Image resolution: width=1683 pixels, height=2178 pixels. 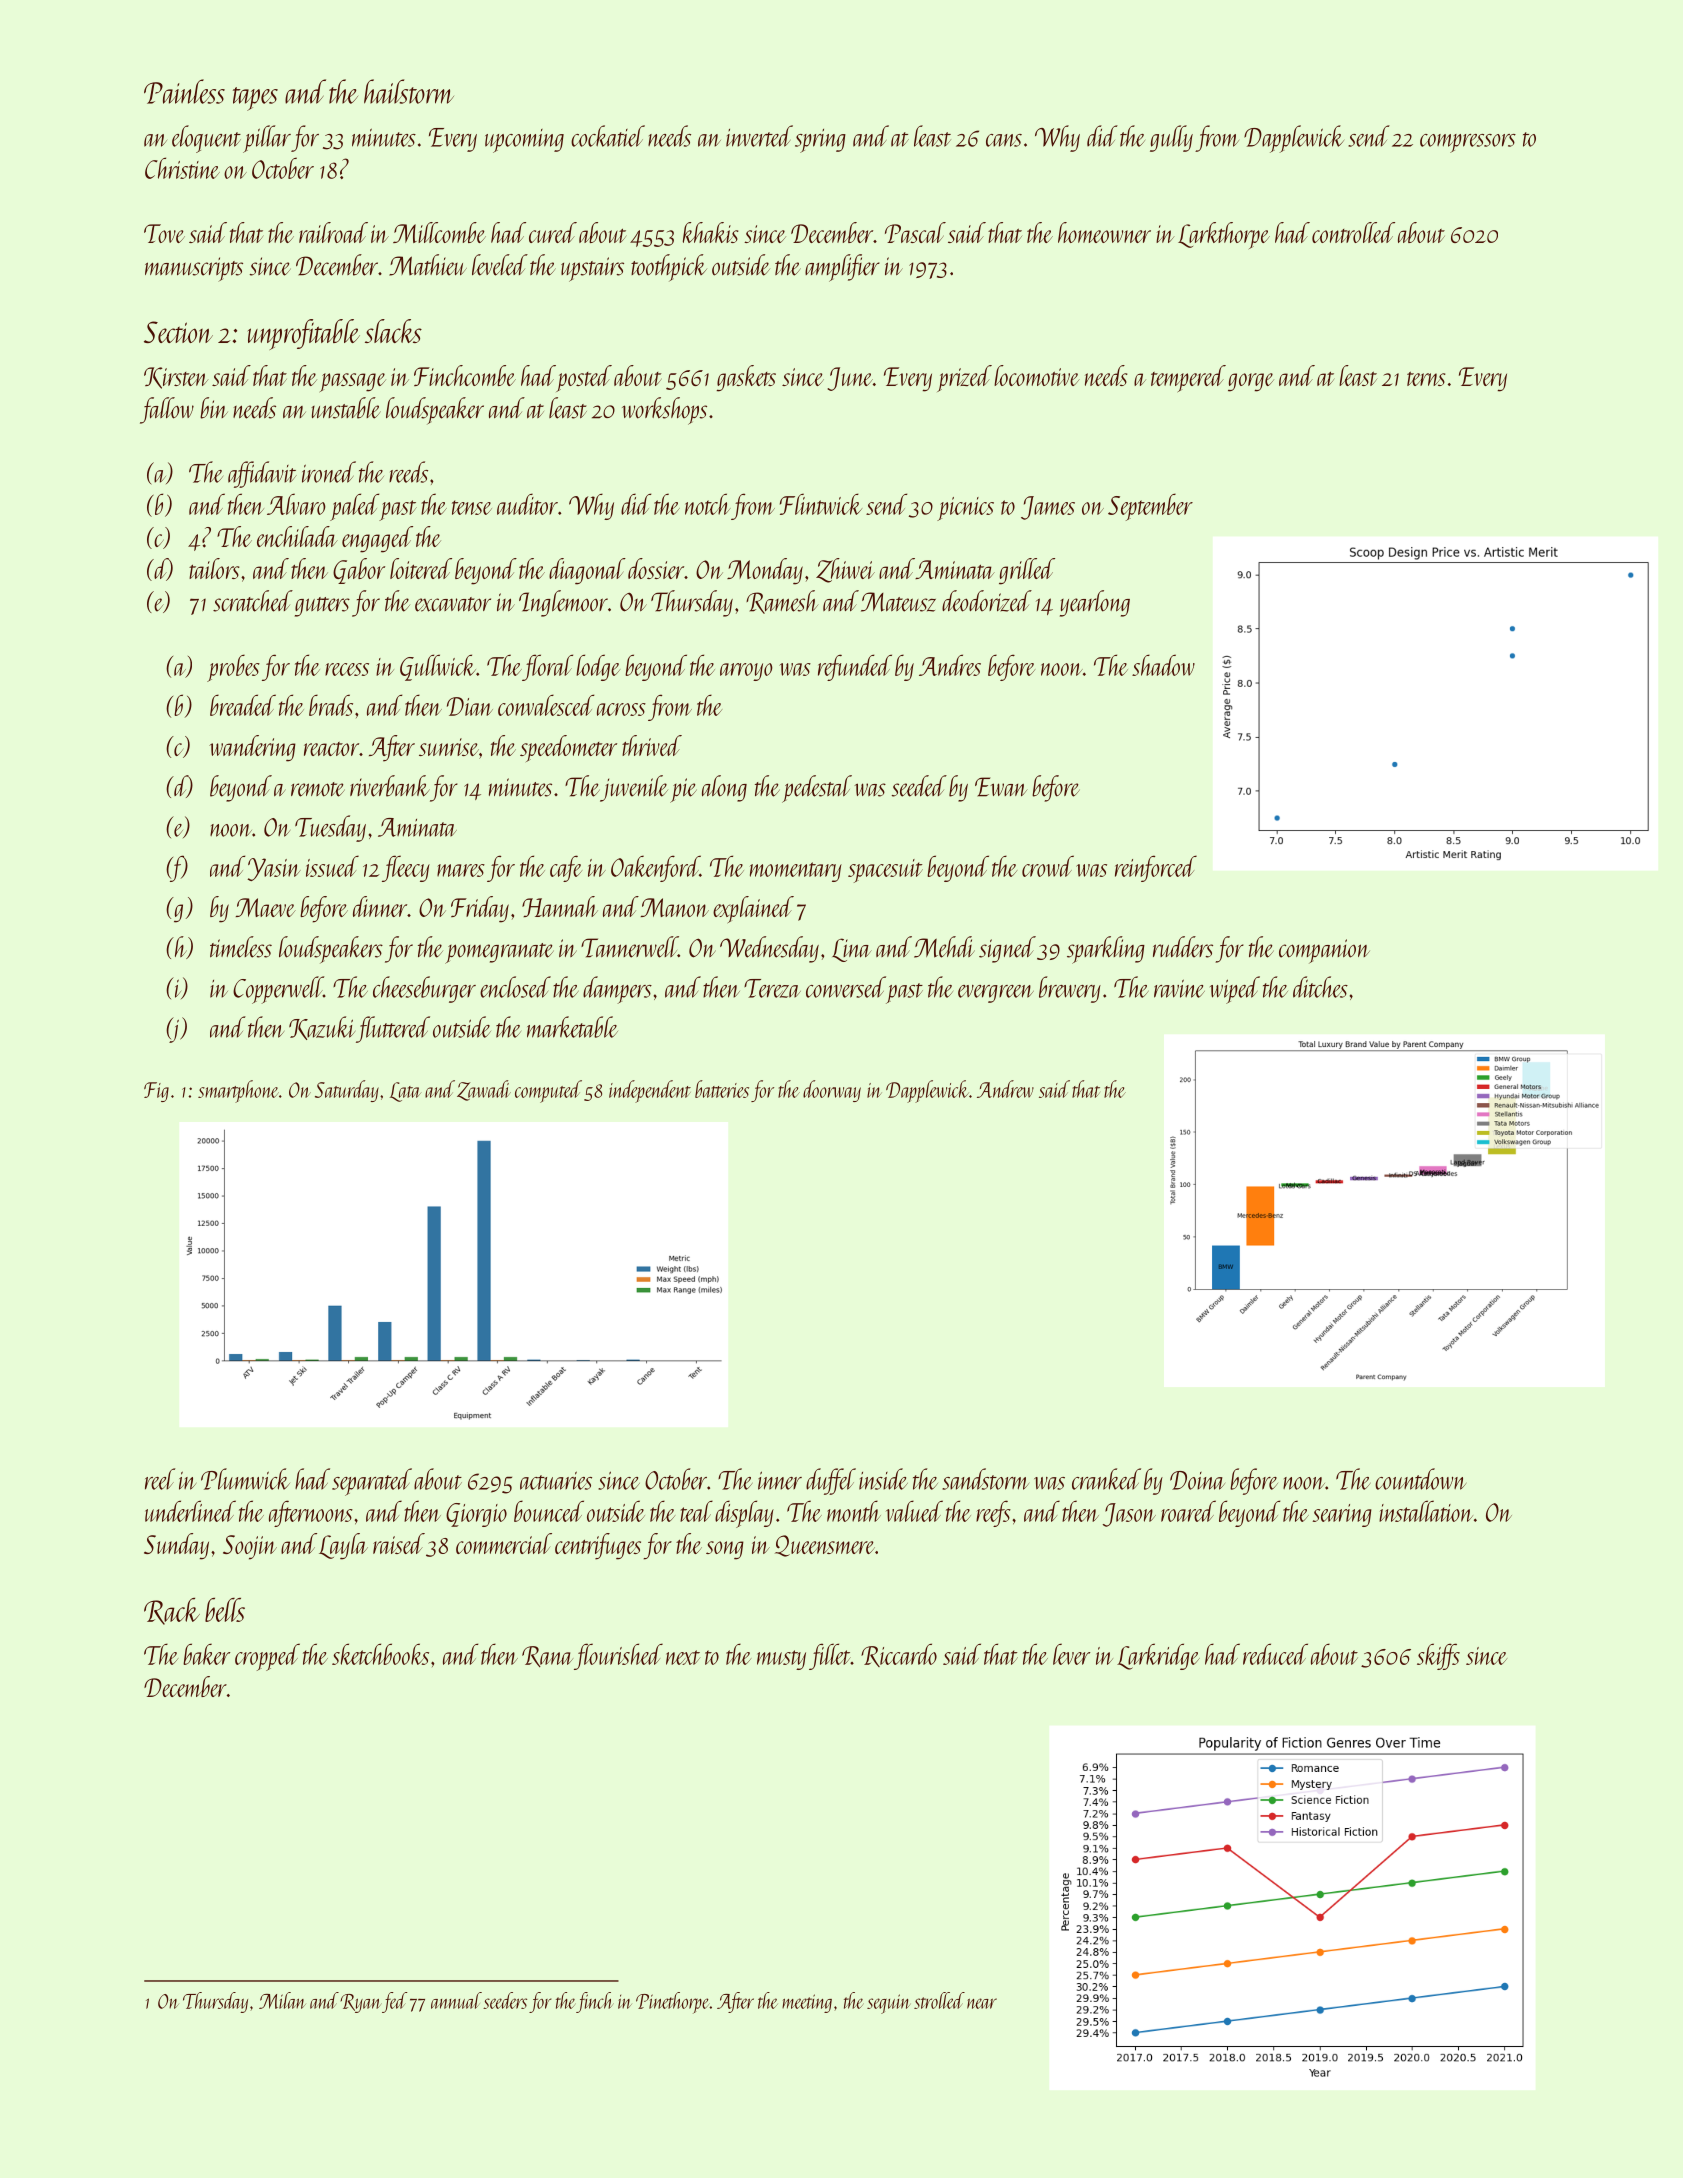 I want to click on lever, so click(x=1071, y=1654).
